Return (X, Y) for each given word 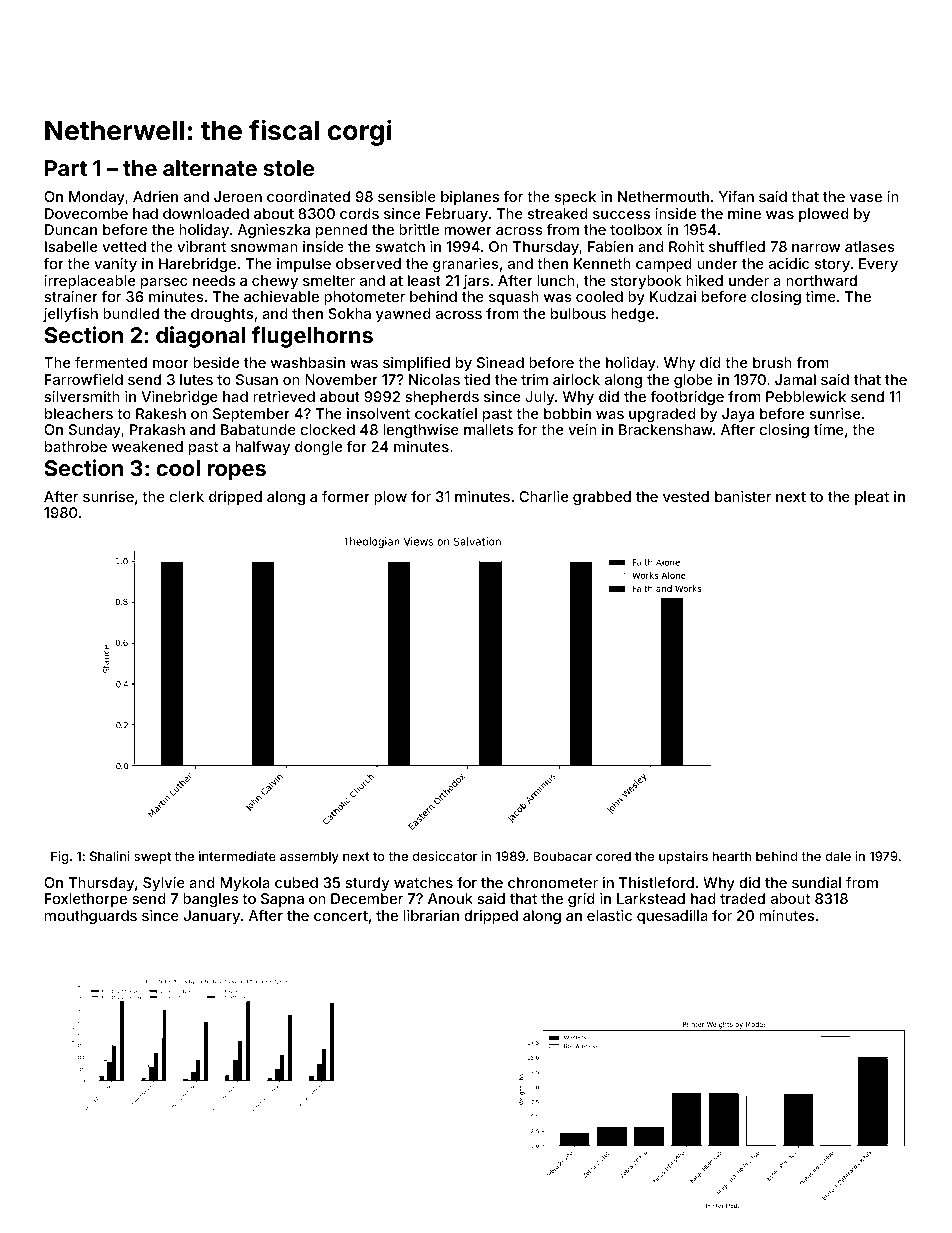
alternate (210, 168)
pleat (872, 498)
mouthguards (91, 917)
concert (341, 916)
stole (289, 168)
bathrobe (76, 446)
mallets (488, 429)
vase (866, 198)
